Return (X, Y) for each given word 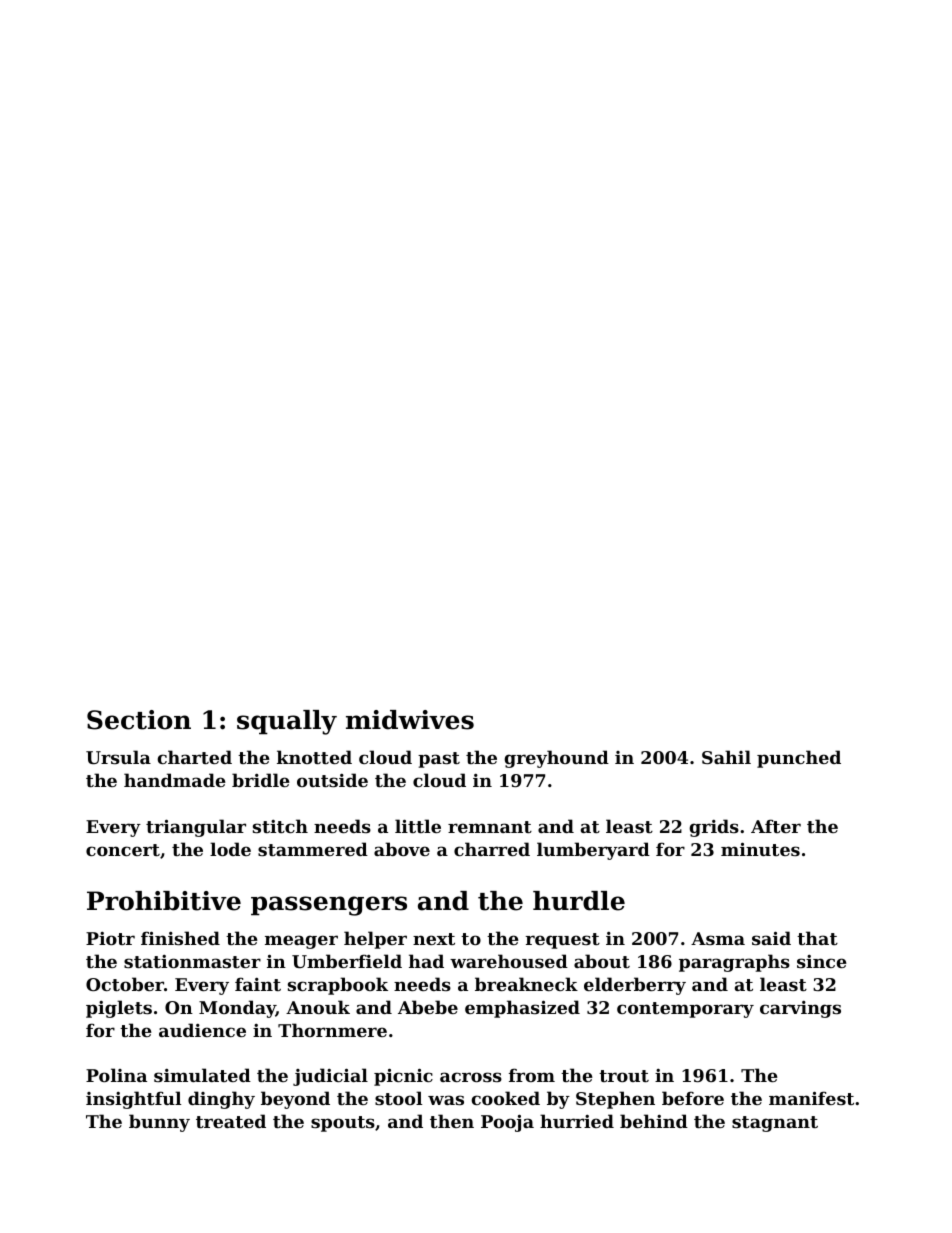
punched (799, 759)
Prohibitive (164, 901)
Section (139, 720)
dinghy (221, 1100)
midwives (410, 720)
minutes (760, 849)
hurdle (579, 901)
